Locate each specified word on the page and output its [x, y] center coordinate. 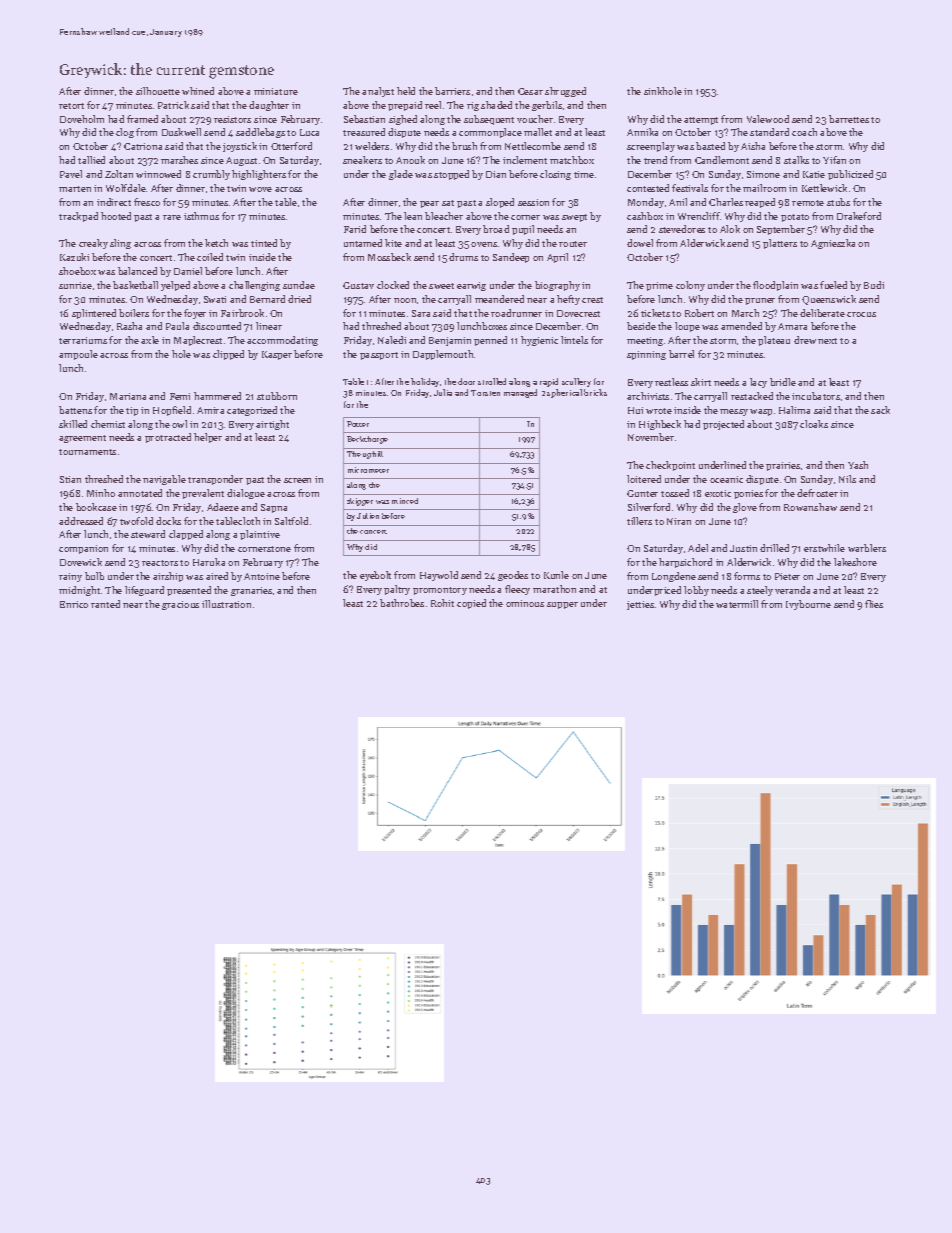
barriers [452, 91]
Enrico [74, 604]
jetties [640, 605]
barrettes [849, 119]
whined [198, 91]
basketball [135, 285]
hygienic [539, 341]
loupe [687, 327]
